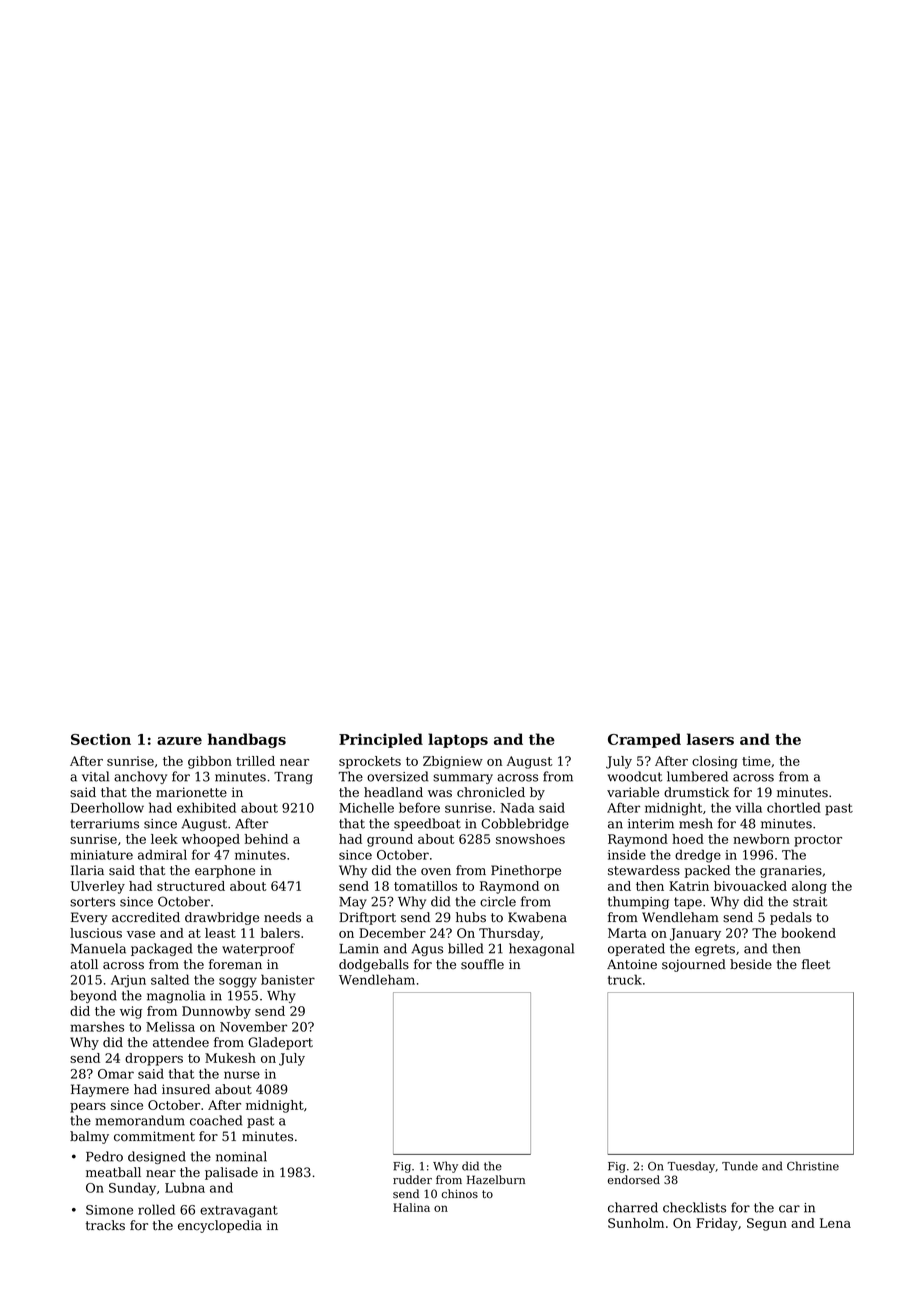 This screenshot has height=1308, width=924. What do you see at coordinates (220, 1226) in the screenshot?
I see `encyclopedia` at bounding box center [220, 1226].
